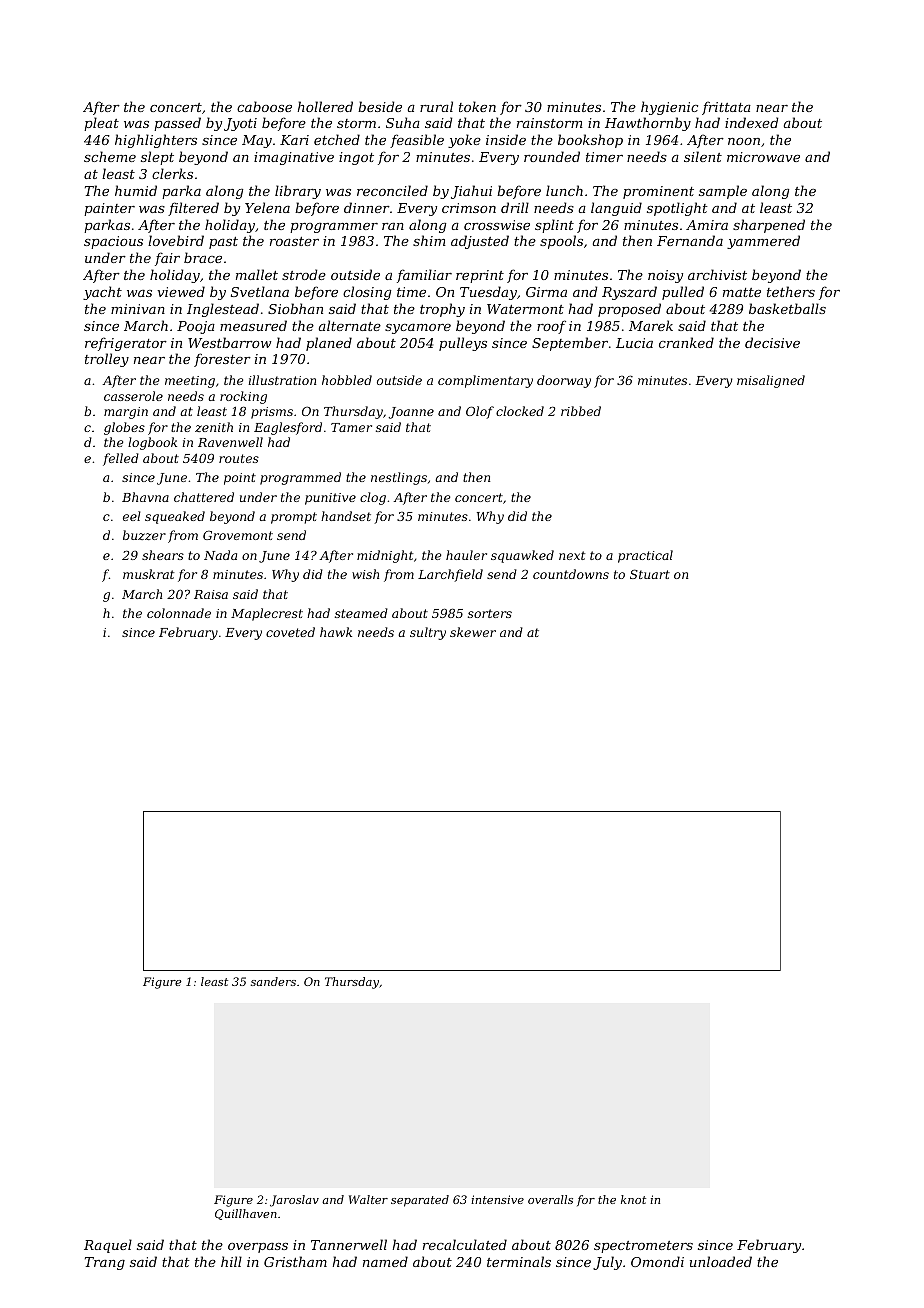 This page has width=924, height=1308. Describe the element at coordinates (645, 556) in the page. I see `practical` at that location.
